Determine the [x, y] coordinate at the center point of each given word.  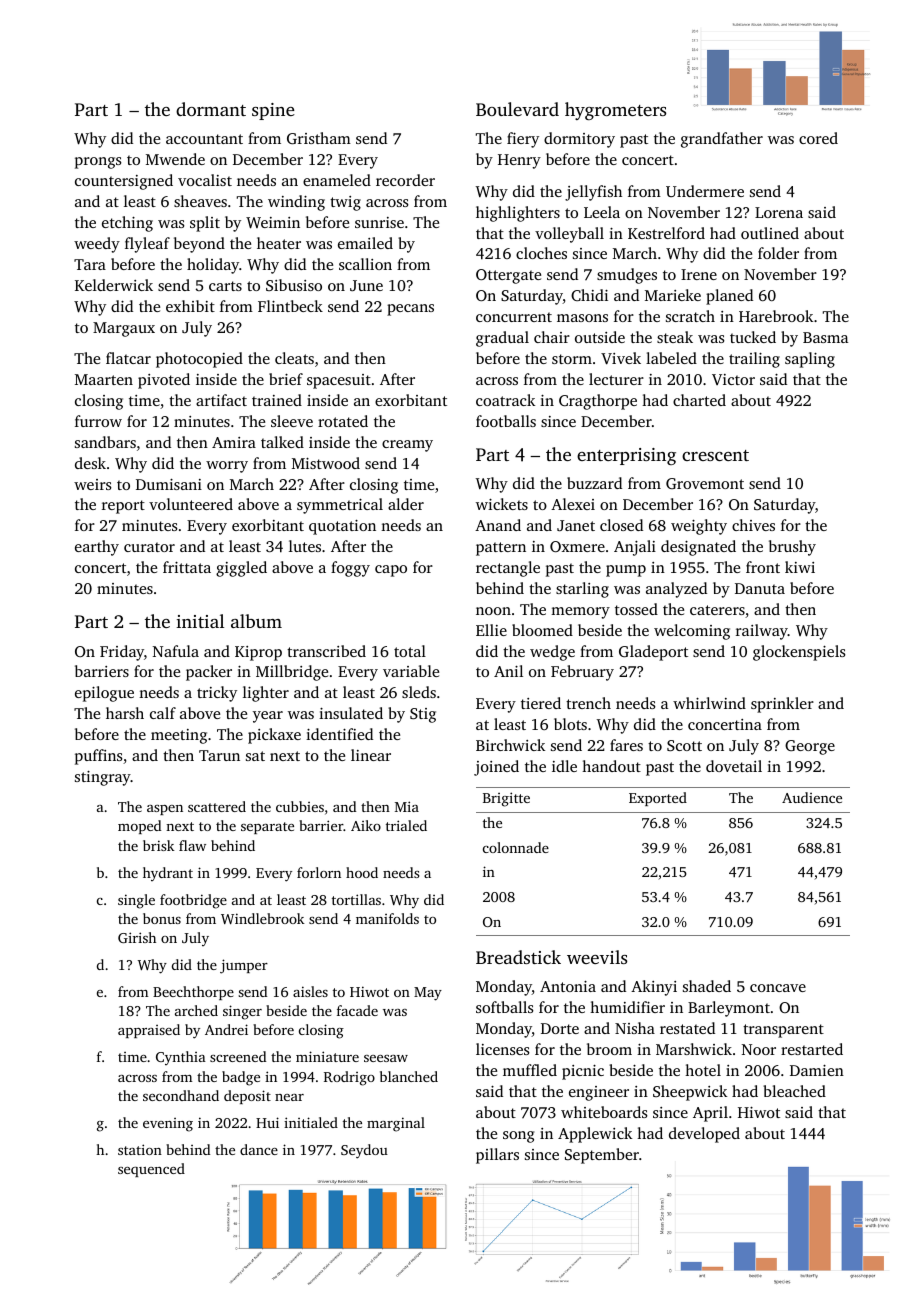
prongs [98, 163]
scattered [217, 806]
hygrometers [615, 111]
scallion [365, 264]
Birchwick [510, 745]
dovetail [734, 766]
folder [778, 253]
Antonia [568, 986]
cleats [294, 358]
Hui [267, 1122]
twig [345, 203]
